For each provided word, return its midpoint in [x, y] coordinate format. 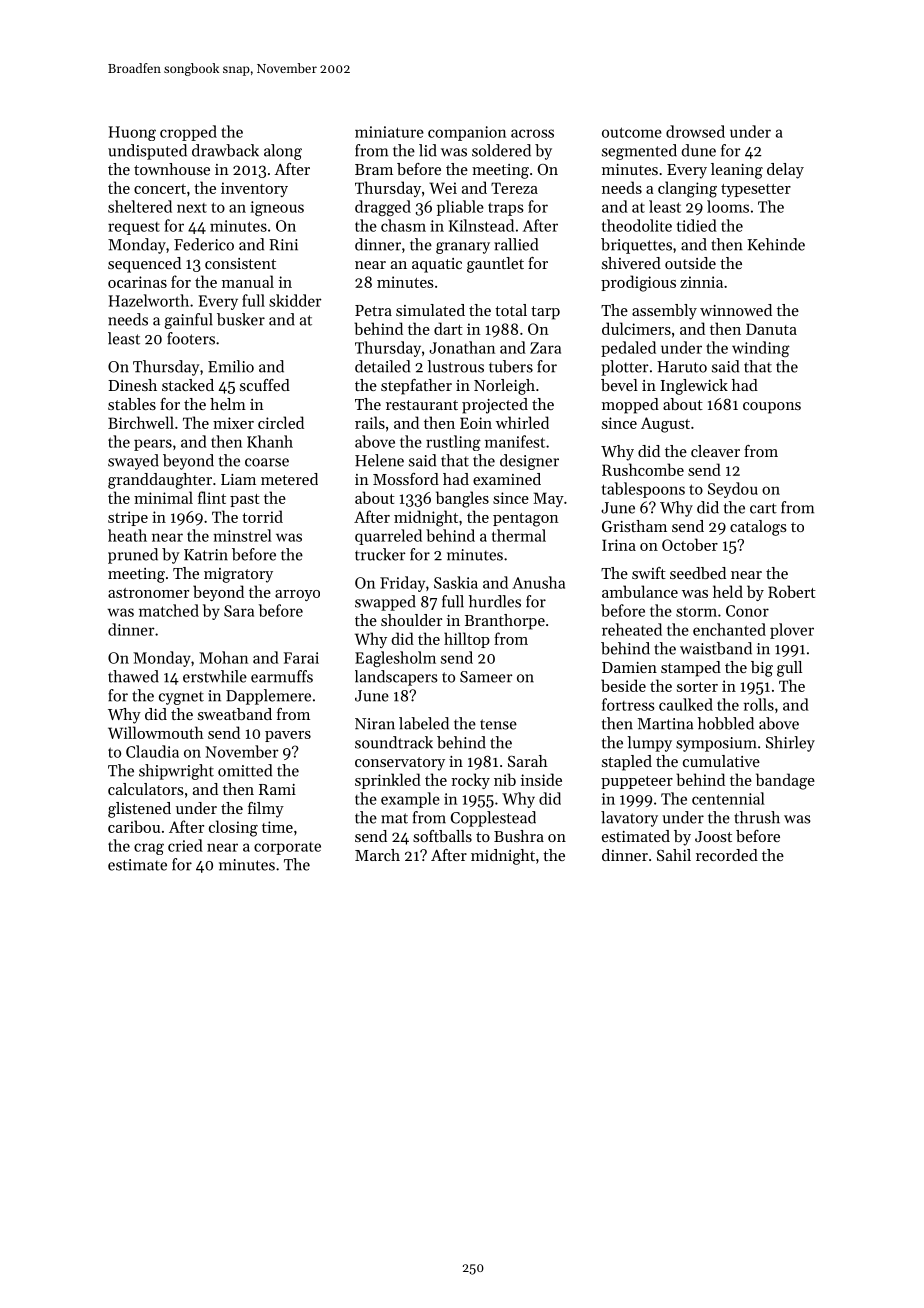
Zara [545, 348]
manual [248, 281]
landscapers [396, 678]
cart [763, 508]
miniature [389, 132]
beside [623, 685]
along [283, 152]
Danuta [771, 329]
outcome [632, 132]
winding [761, 349]
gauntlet [495, 265]
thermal [519, 535]
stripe [128, 518]
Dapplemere [268, 697]
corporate [287, 848]
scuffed [265, 385]
